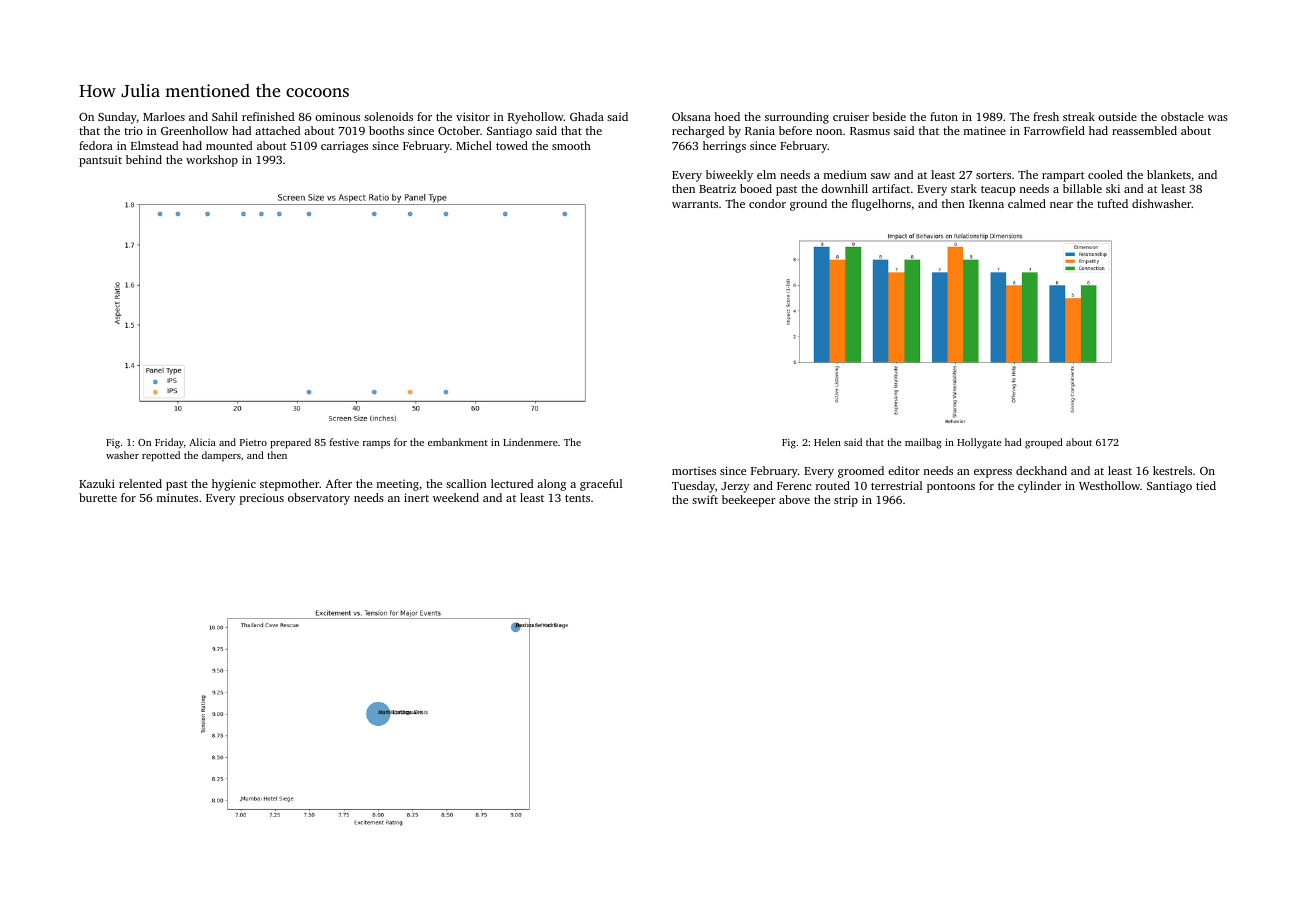  What do you see at coordinates (1061, 205) in the page?
I see `near` at bounding box center [1061, 205].
